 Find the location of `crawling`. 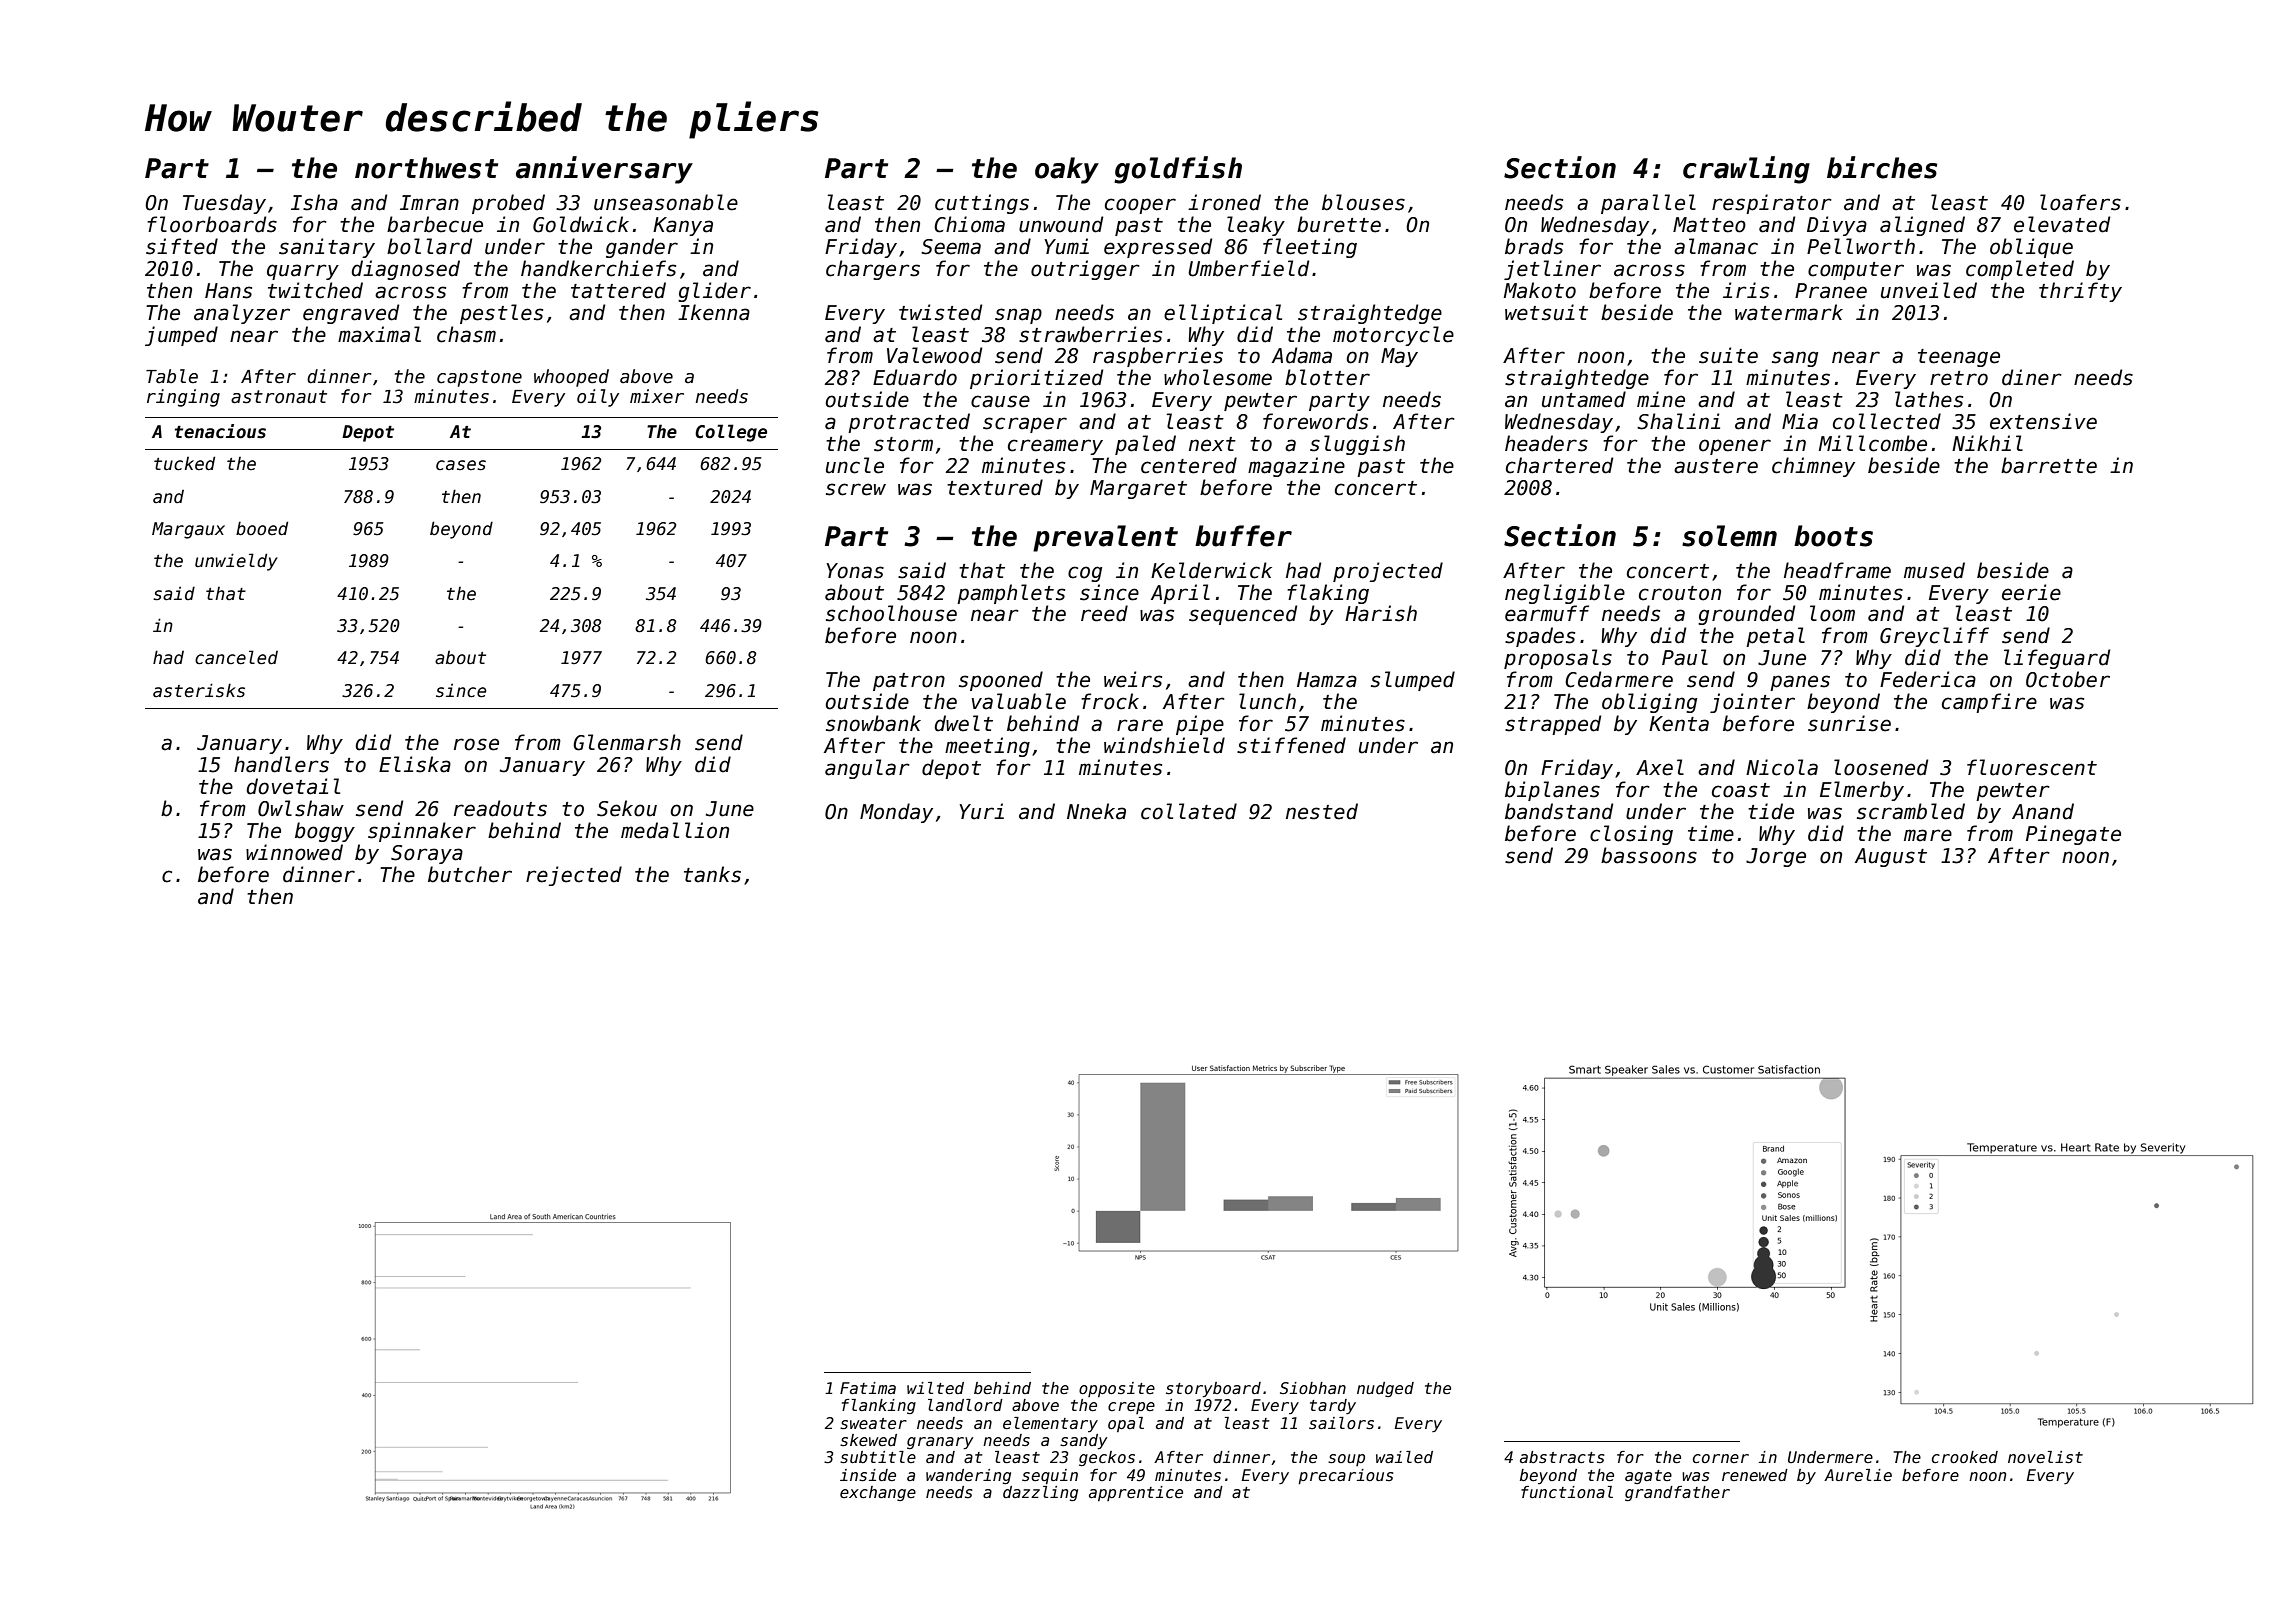

crawling is located at coordinates (1746, 170).
